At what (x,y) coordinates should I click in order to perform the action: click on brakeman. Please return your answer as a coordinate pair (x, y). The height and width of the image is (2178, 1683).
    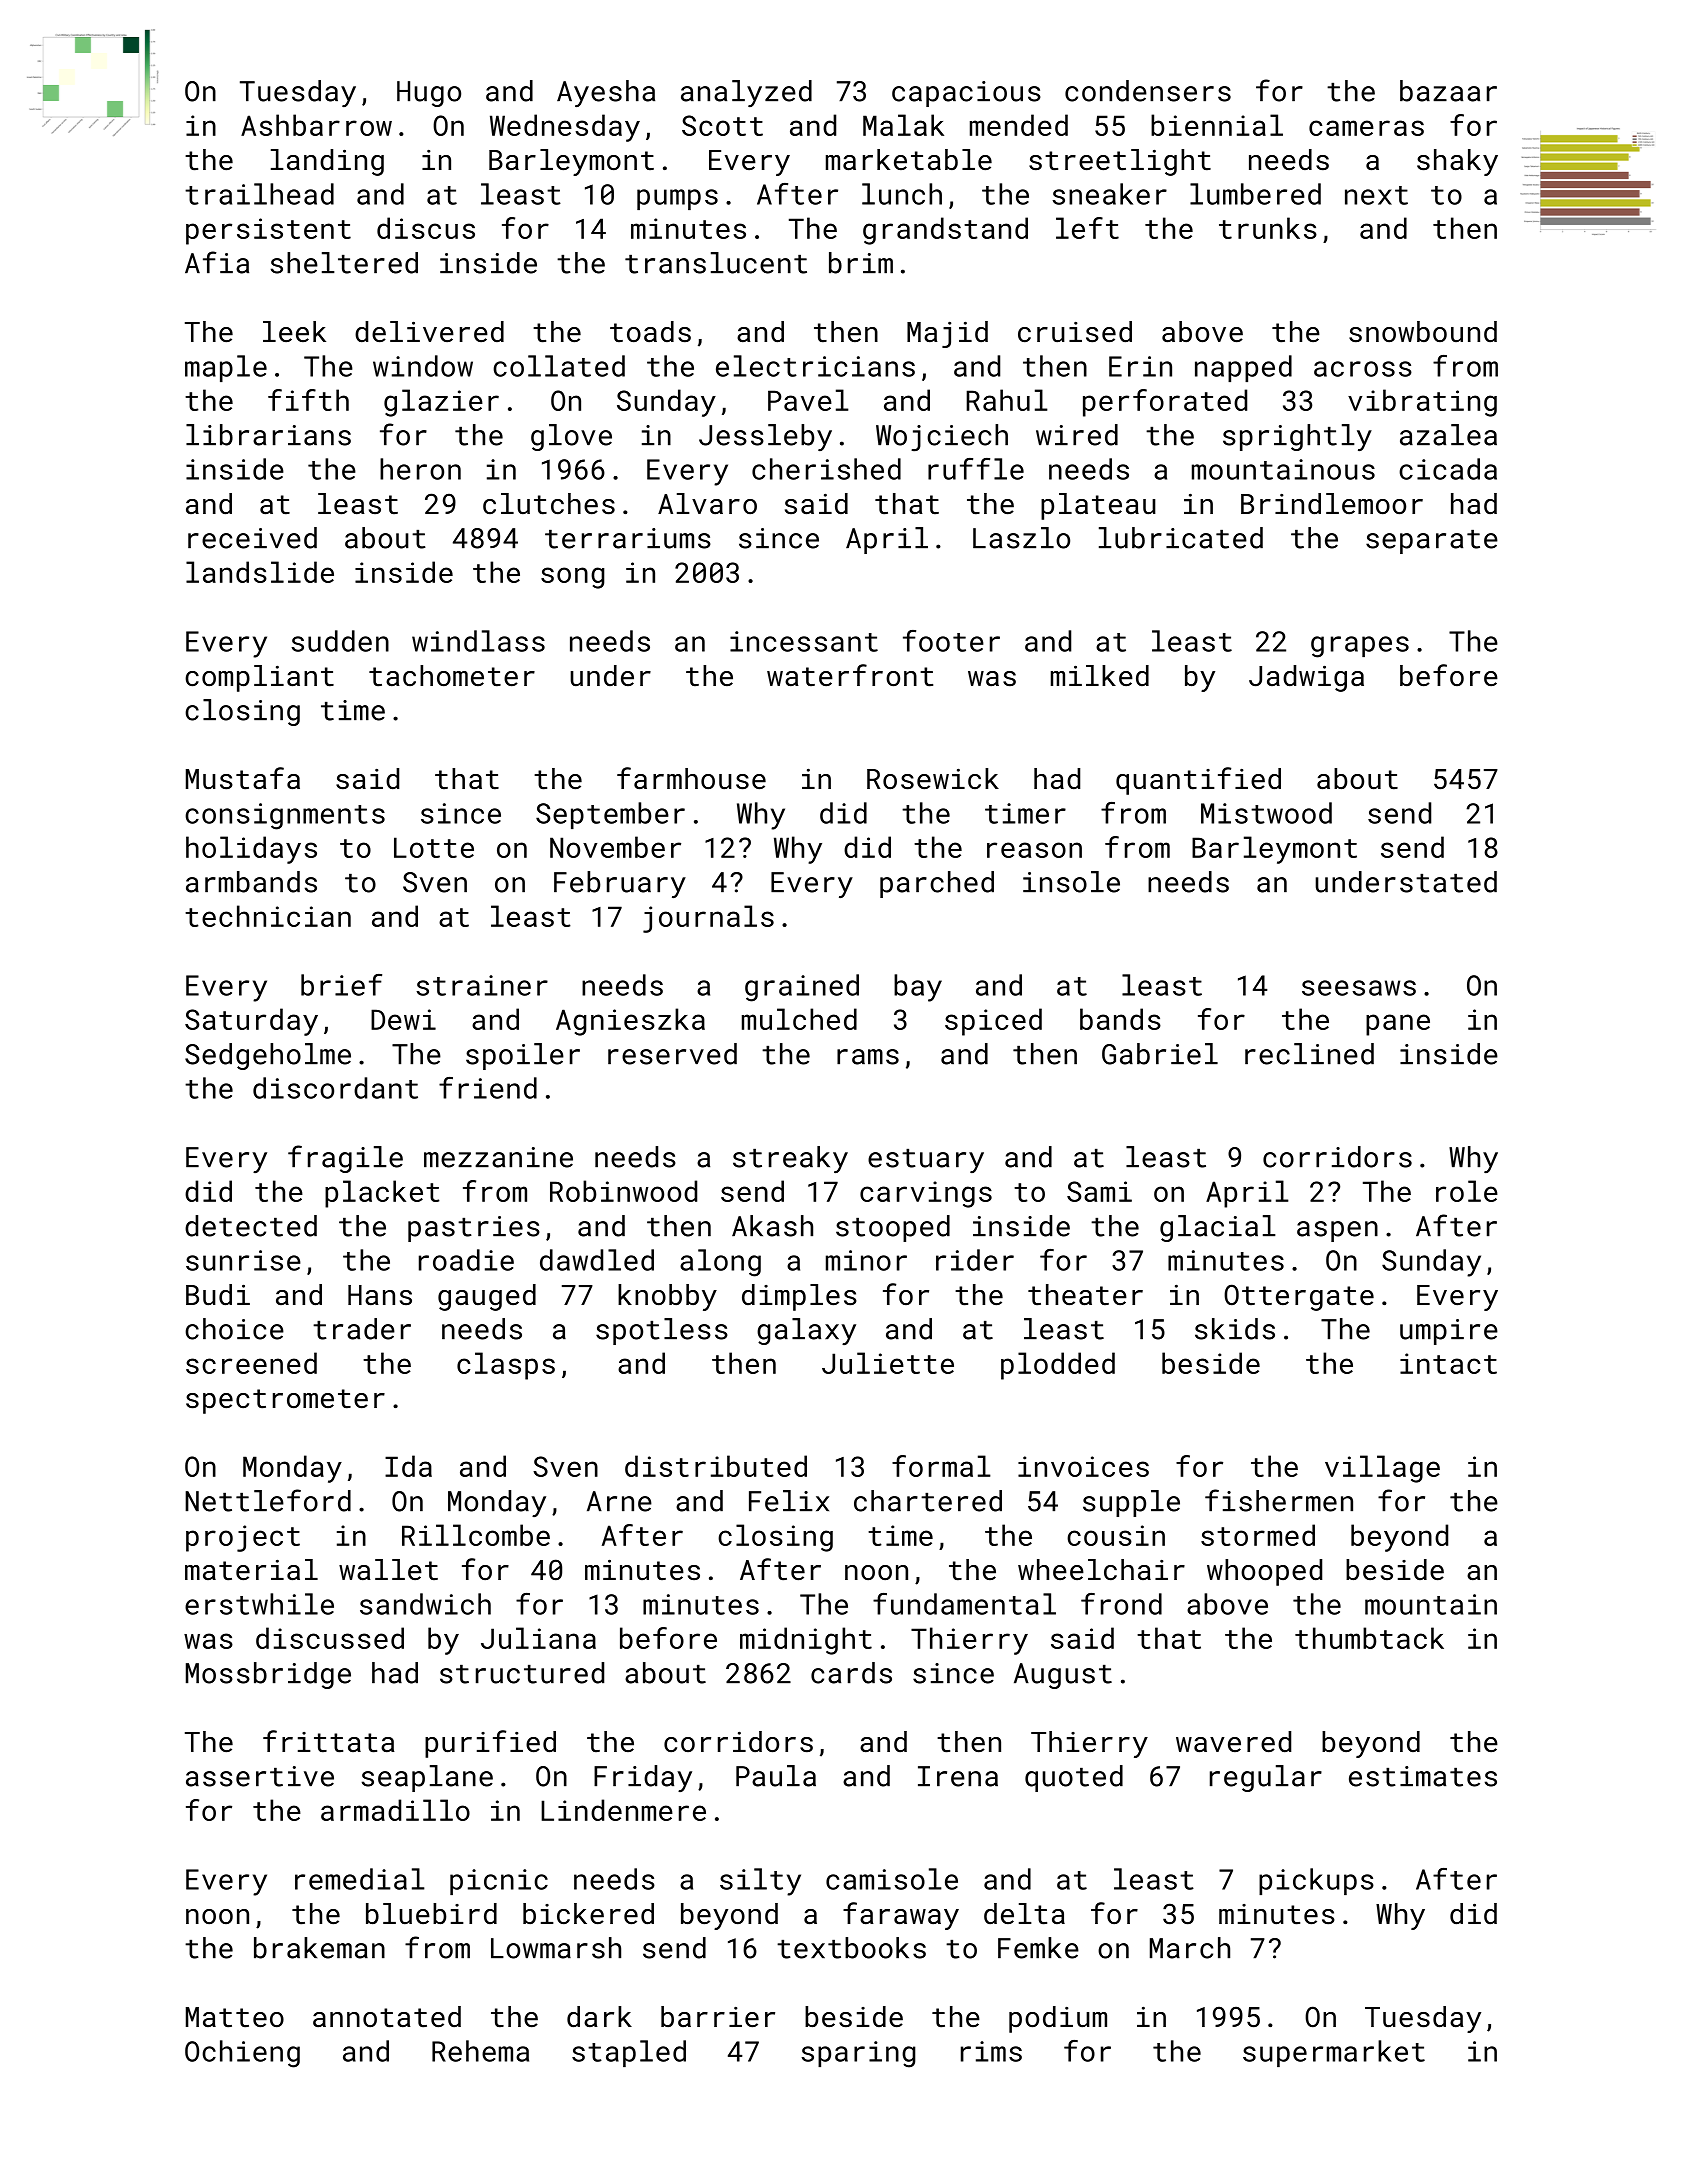
    Looking at the image, I should click on (319, 1948).
